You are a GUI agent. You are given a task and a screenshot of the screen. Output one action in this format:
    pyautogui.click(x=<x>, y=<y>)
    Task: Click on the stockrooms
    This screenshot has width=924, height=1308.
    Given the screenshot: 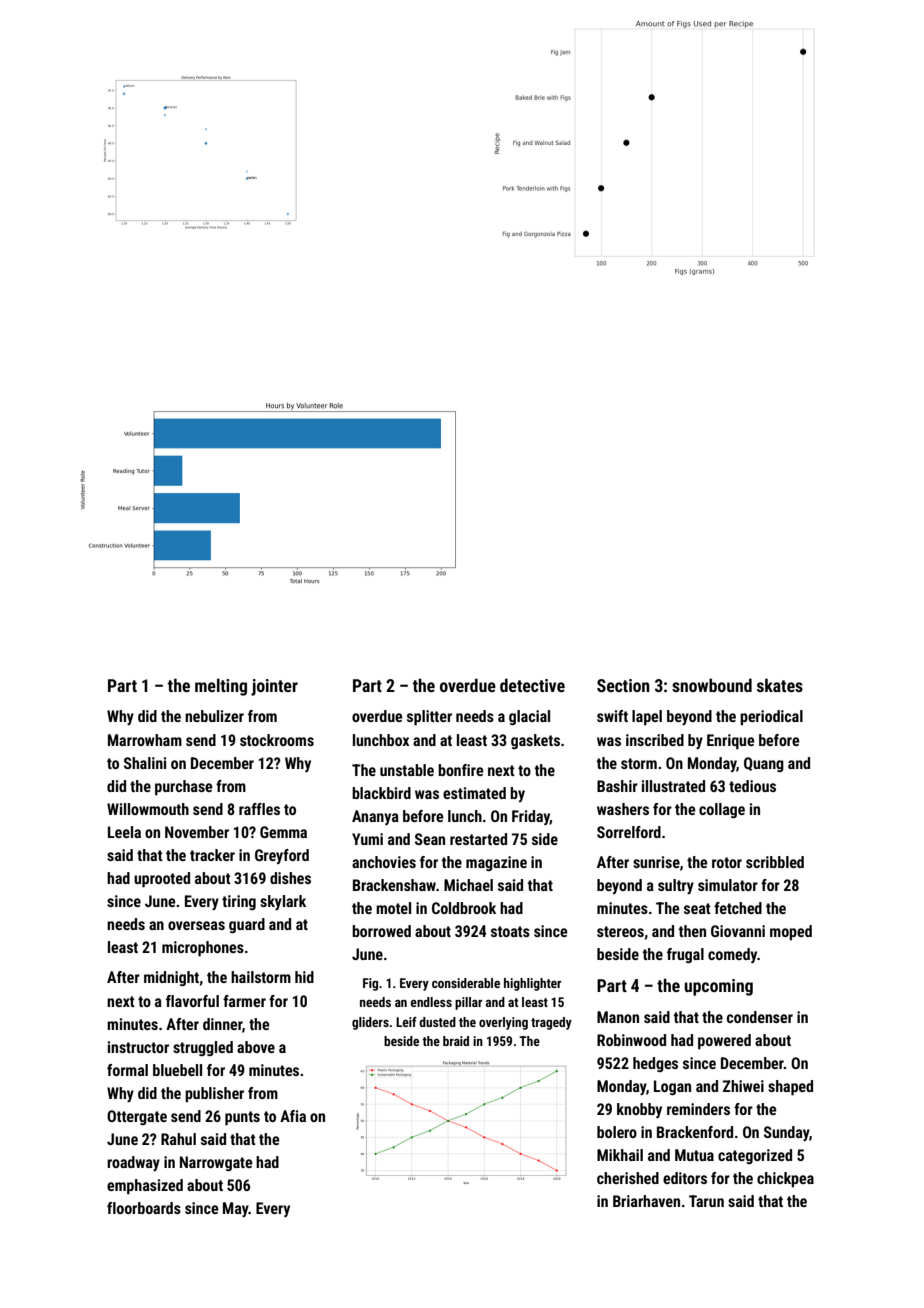 What is the action you would take?
    pyautogui.click(x=277, y=740)
